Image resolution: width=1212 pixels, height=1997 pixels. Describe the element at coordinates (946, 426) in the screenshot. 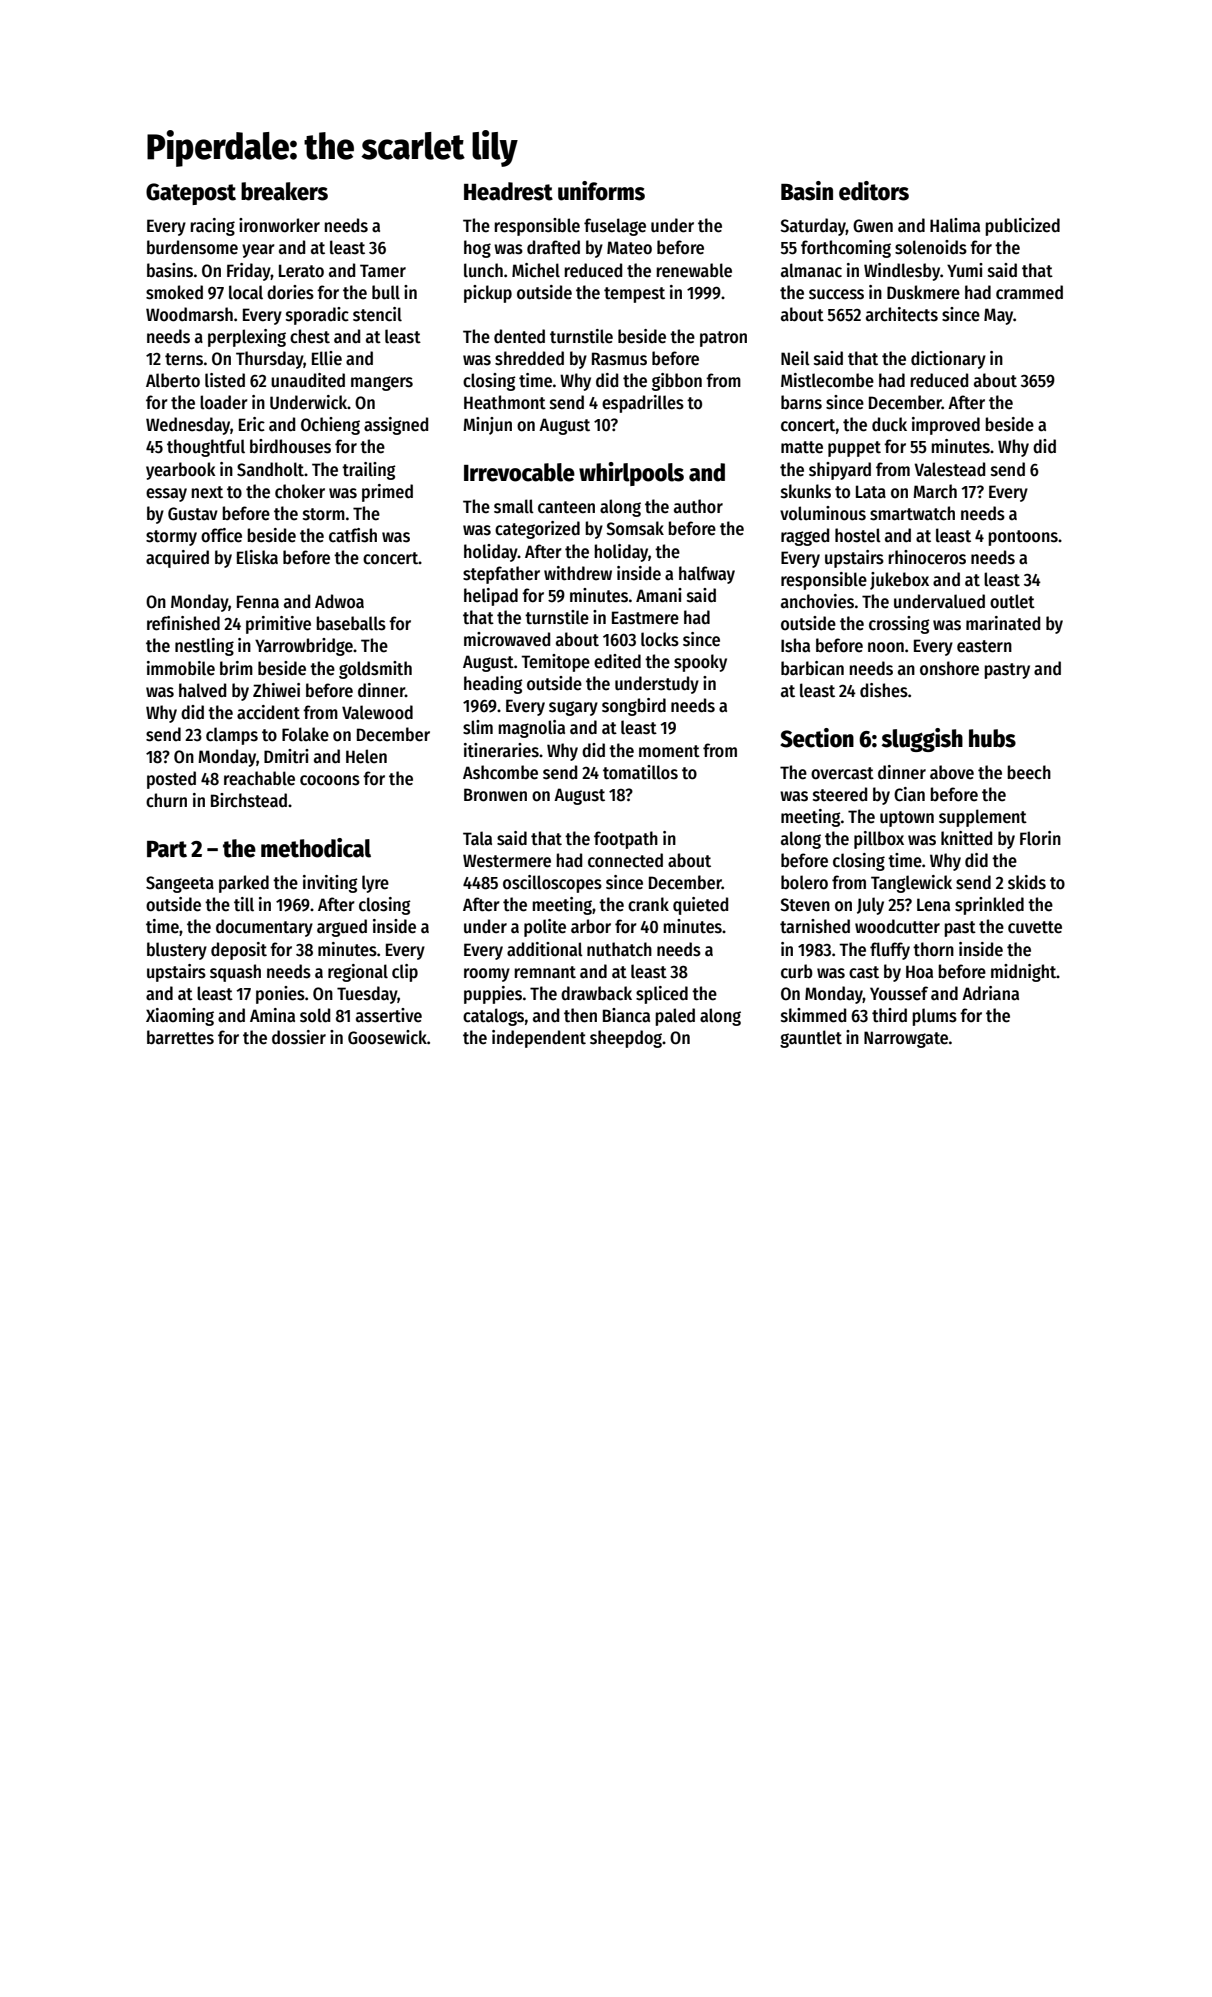

I see `improved` at that location.
